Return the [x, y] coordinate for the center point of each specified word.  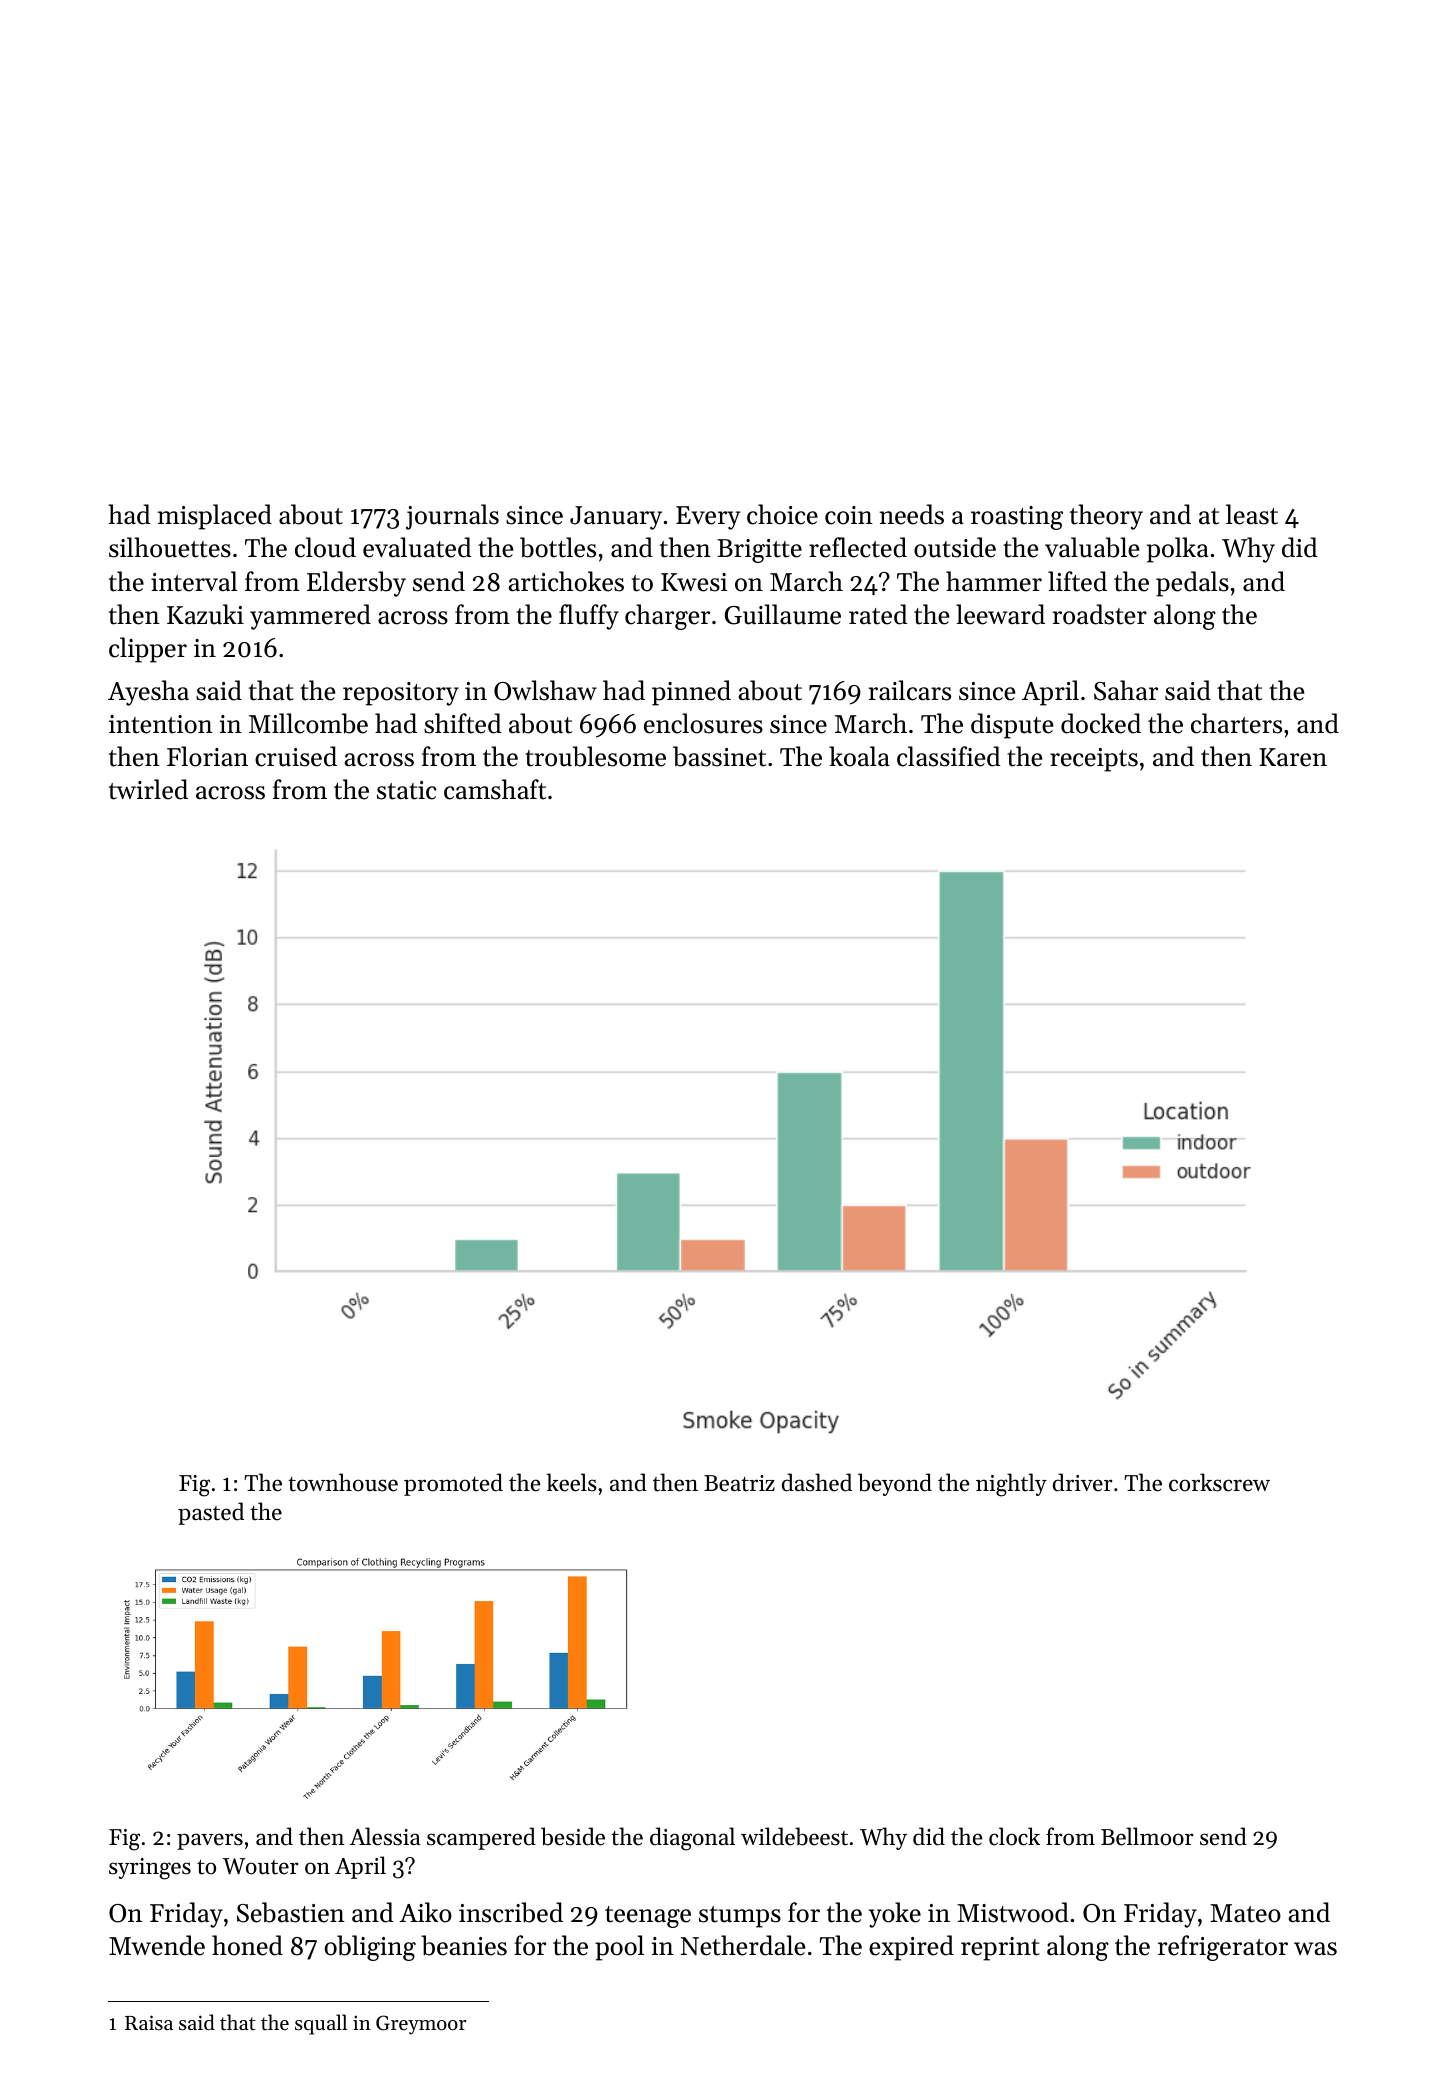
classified [948, 756]
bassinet [719, 756]
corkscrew [1219, 1482]
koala [859, 756]
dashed [817, 1482]
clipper [148, 650]
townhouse [343, 1482]
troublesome [595, 756]
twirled [148, 789]
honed [247, 1945]
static [406, 790]
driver [1083, 1482]
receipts [1094, 760]
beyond [895, 1484]
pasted [211, 1513]
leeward [1000, 614]
